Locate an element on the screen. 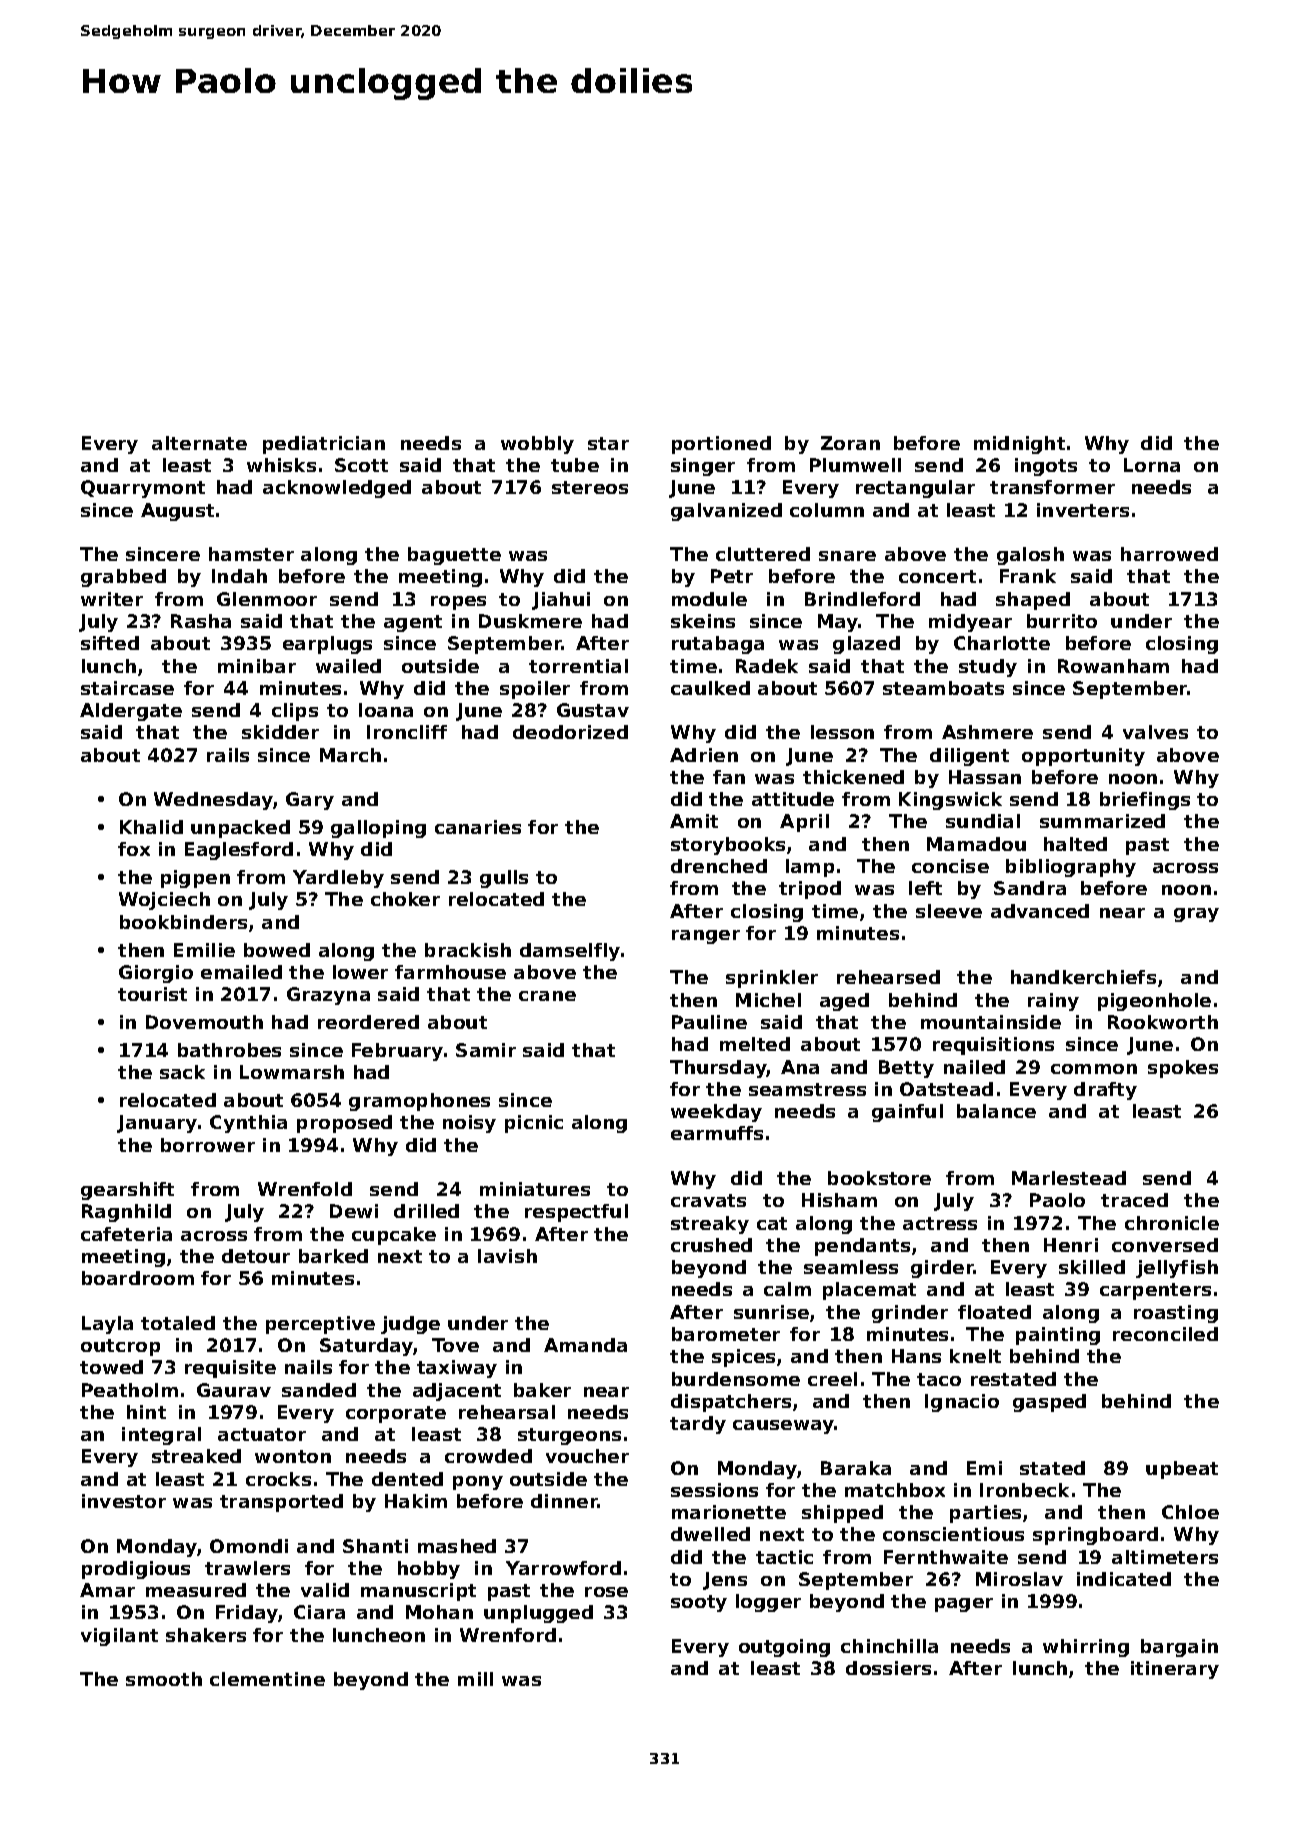 Image resolution: width=1300 pixels, height=1839 pixels. agent is located at coordinates (413, 623).
